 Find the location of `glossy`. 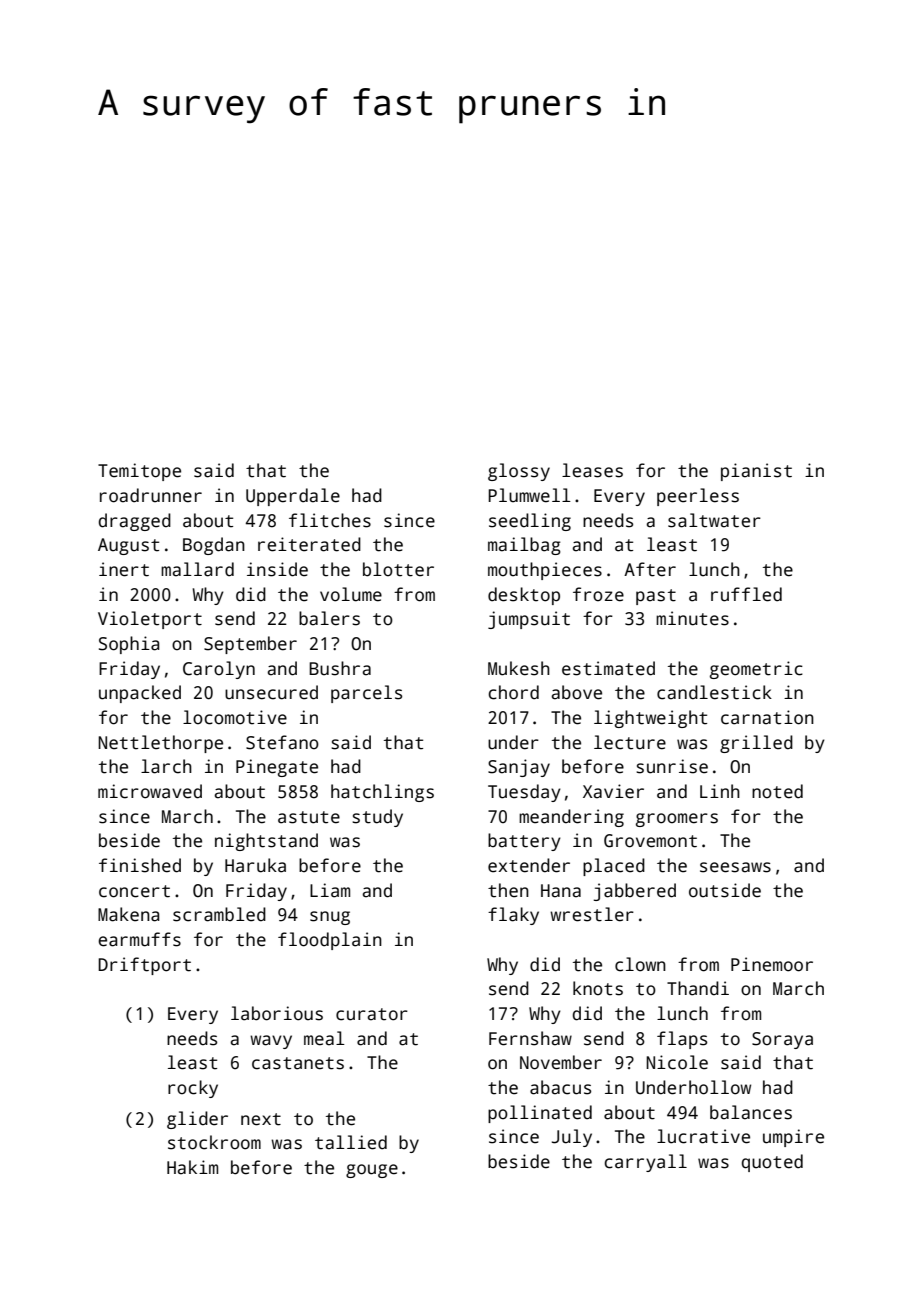

glossy is located at coordinates (519, 472).
